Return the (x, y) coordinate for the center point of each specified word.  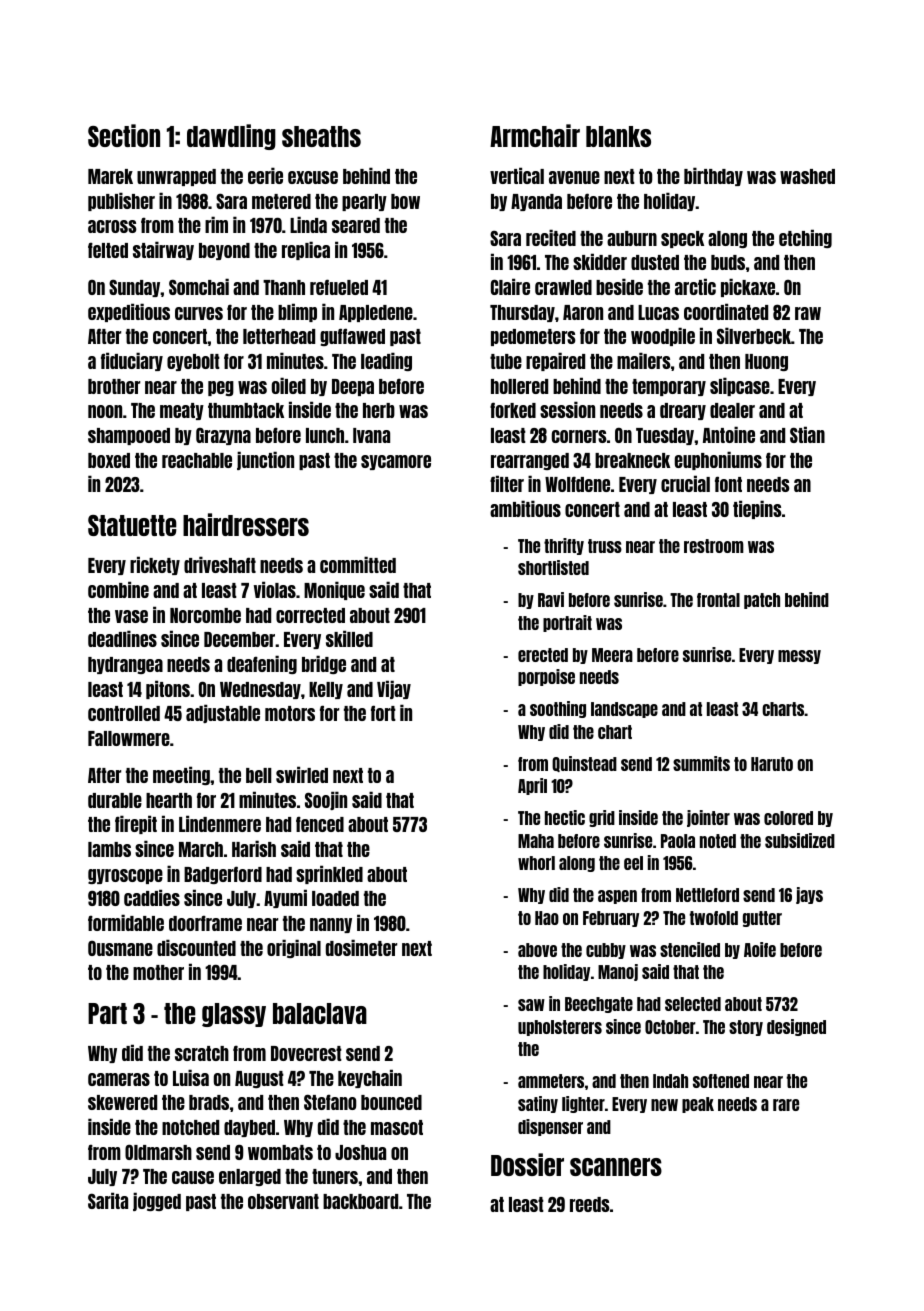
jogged (157, 1201)
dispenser (550, 1127)
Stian (807, 434)
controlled (124, 713)
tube (506, 361)
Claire (510, 286)
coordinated (726, 311)
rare (786, 1105)
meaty (182, 411)
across (112, 226)
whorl (536, 863)
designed (796, 1027)
